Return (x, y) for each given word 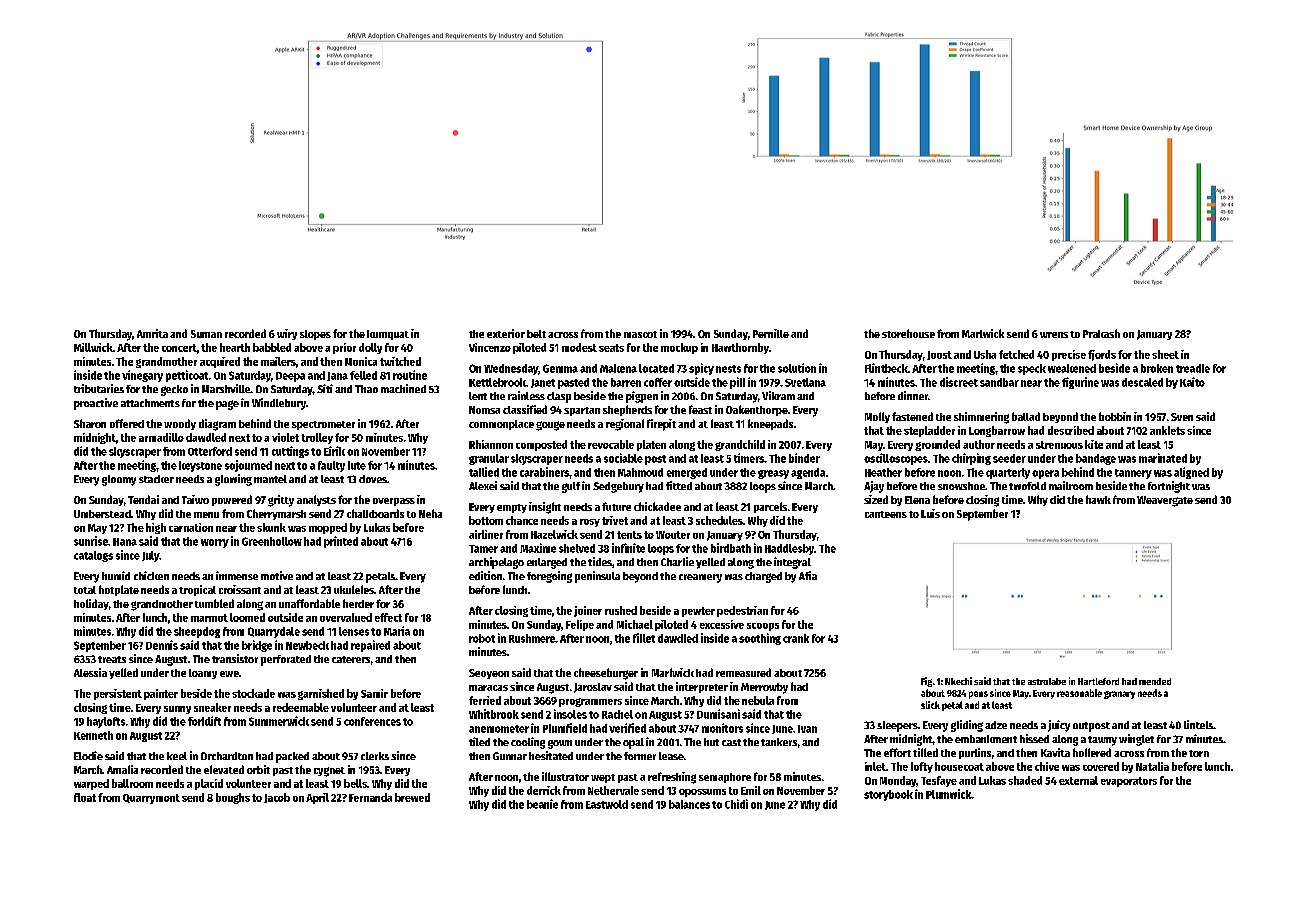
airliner (486, 534)
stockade (253, 693)
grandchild (740, 445)
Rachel (617, 714)
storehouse (908, 333)
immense (237, 575)
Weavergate (1165, 501)
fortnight (1169, 487)
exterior (506, 333)
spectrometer (323, 425)
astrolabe (1047, 681)
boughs (233, 798)
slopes (315, 335)
